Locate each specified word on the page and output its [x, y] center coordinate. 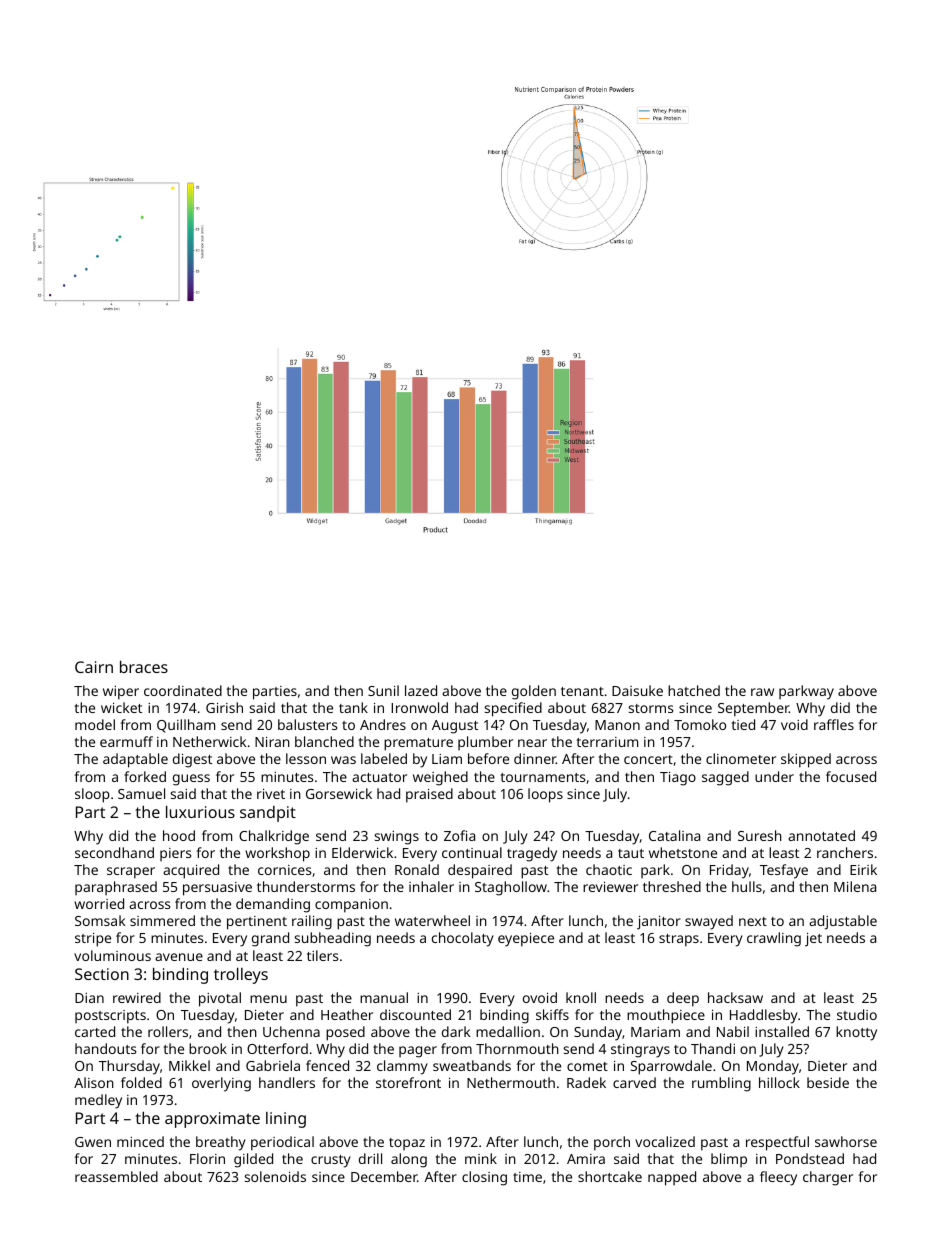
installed [782, 1031]
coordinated [183, 690]
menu [268, 999]
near [532, 743]
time [527, 1177]
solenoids [275, 1176]
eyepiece [526, 940]
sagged [725, 778]
